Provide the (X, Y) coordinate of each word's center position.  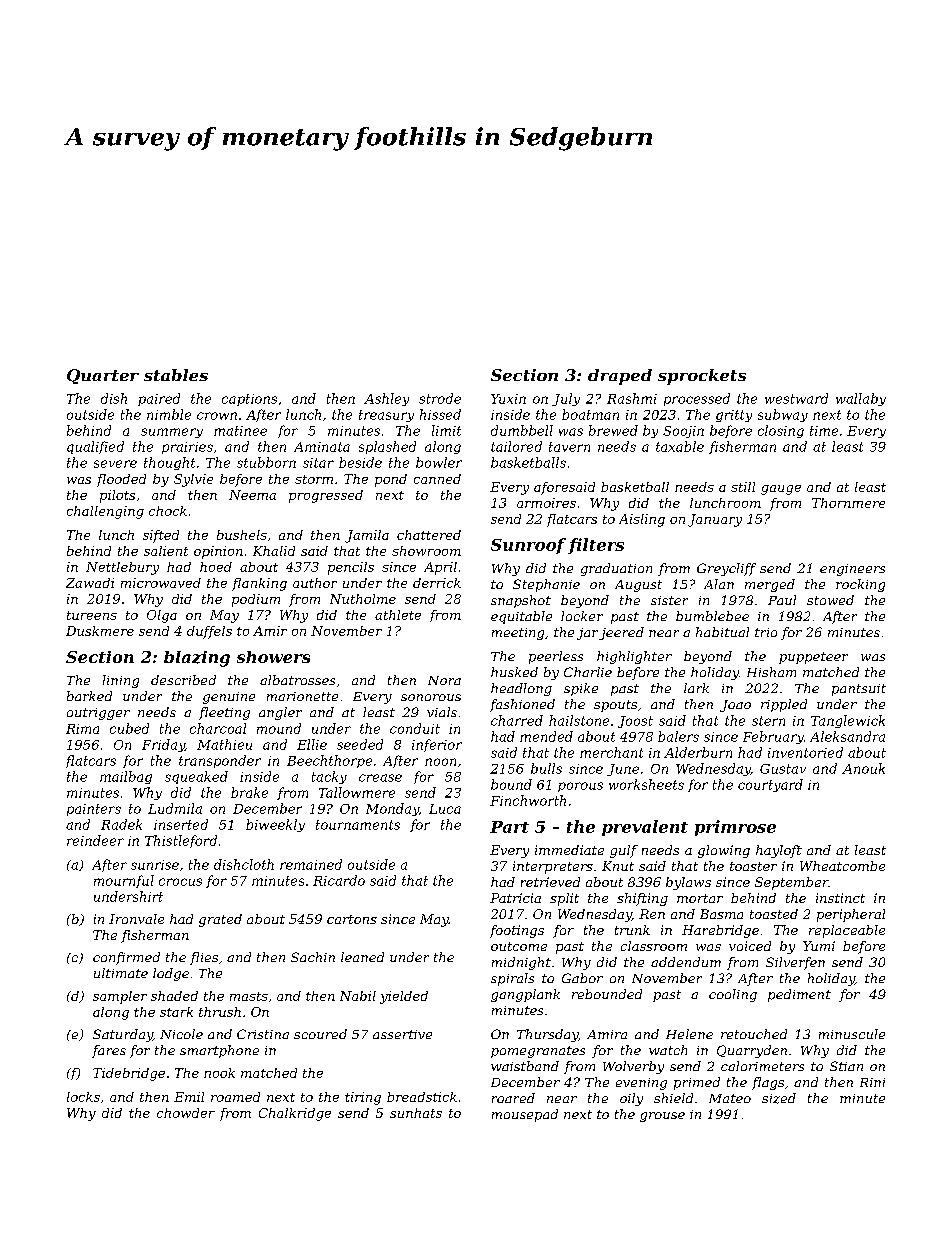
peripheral (851, 915)
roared (513, 1098)
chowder (186, 1113)
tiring (363, 1098)
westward (796, 398)
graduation (616, 569)
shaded (174, 996)
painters (94, 810)
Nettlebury (122, 568)
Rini (872, 1082)
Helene (689, 1034)
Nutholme (363, 599)
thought (169, 463)
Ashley (386, 399)
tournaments (358, 825)
